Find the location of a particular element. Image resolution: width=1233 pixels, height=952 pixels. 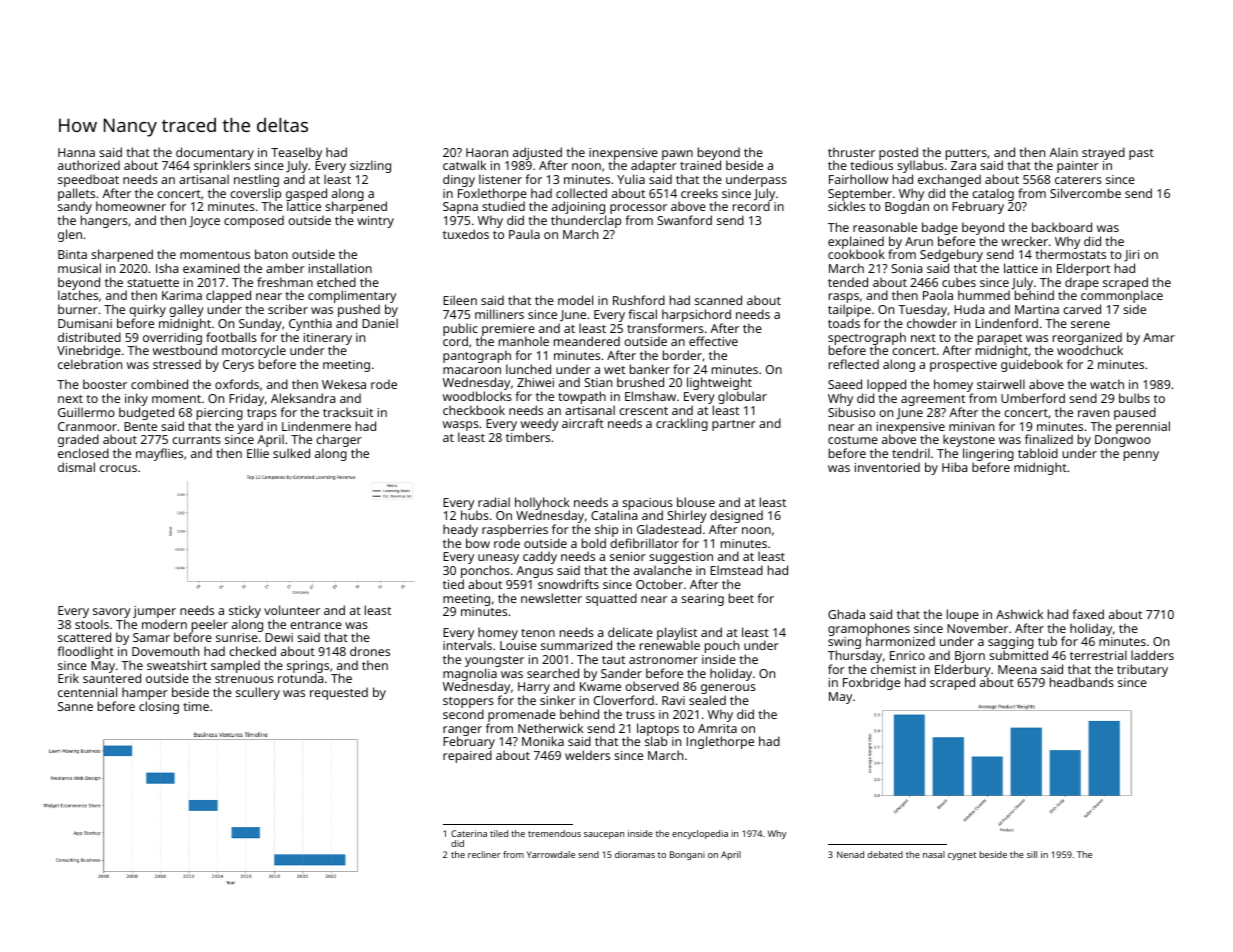

meandered is located at coordinates (587, 341).
